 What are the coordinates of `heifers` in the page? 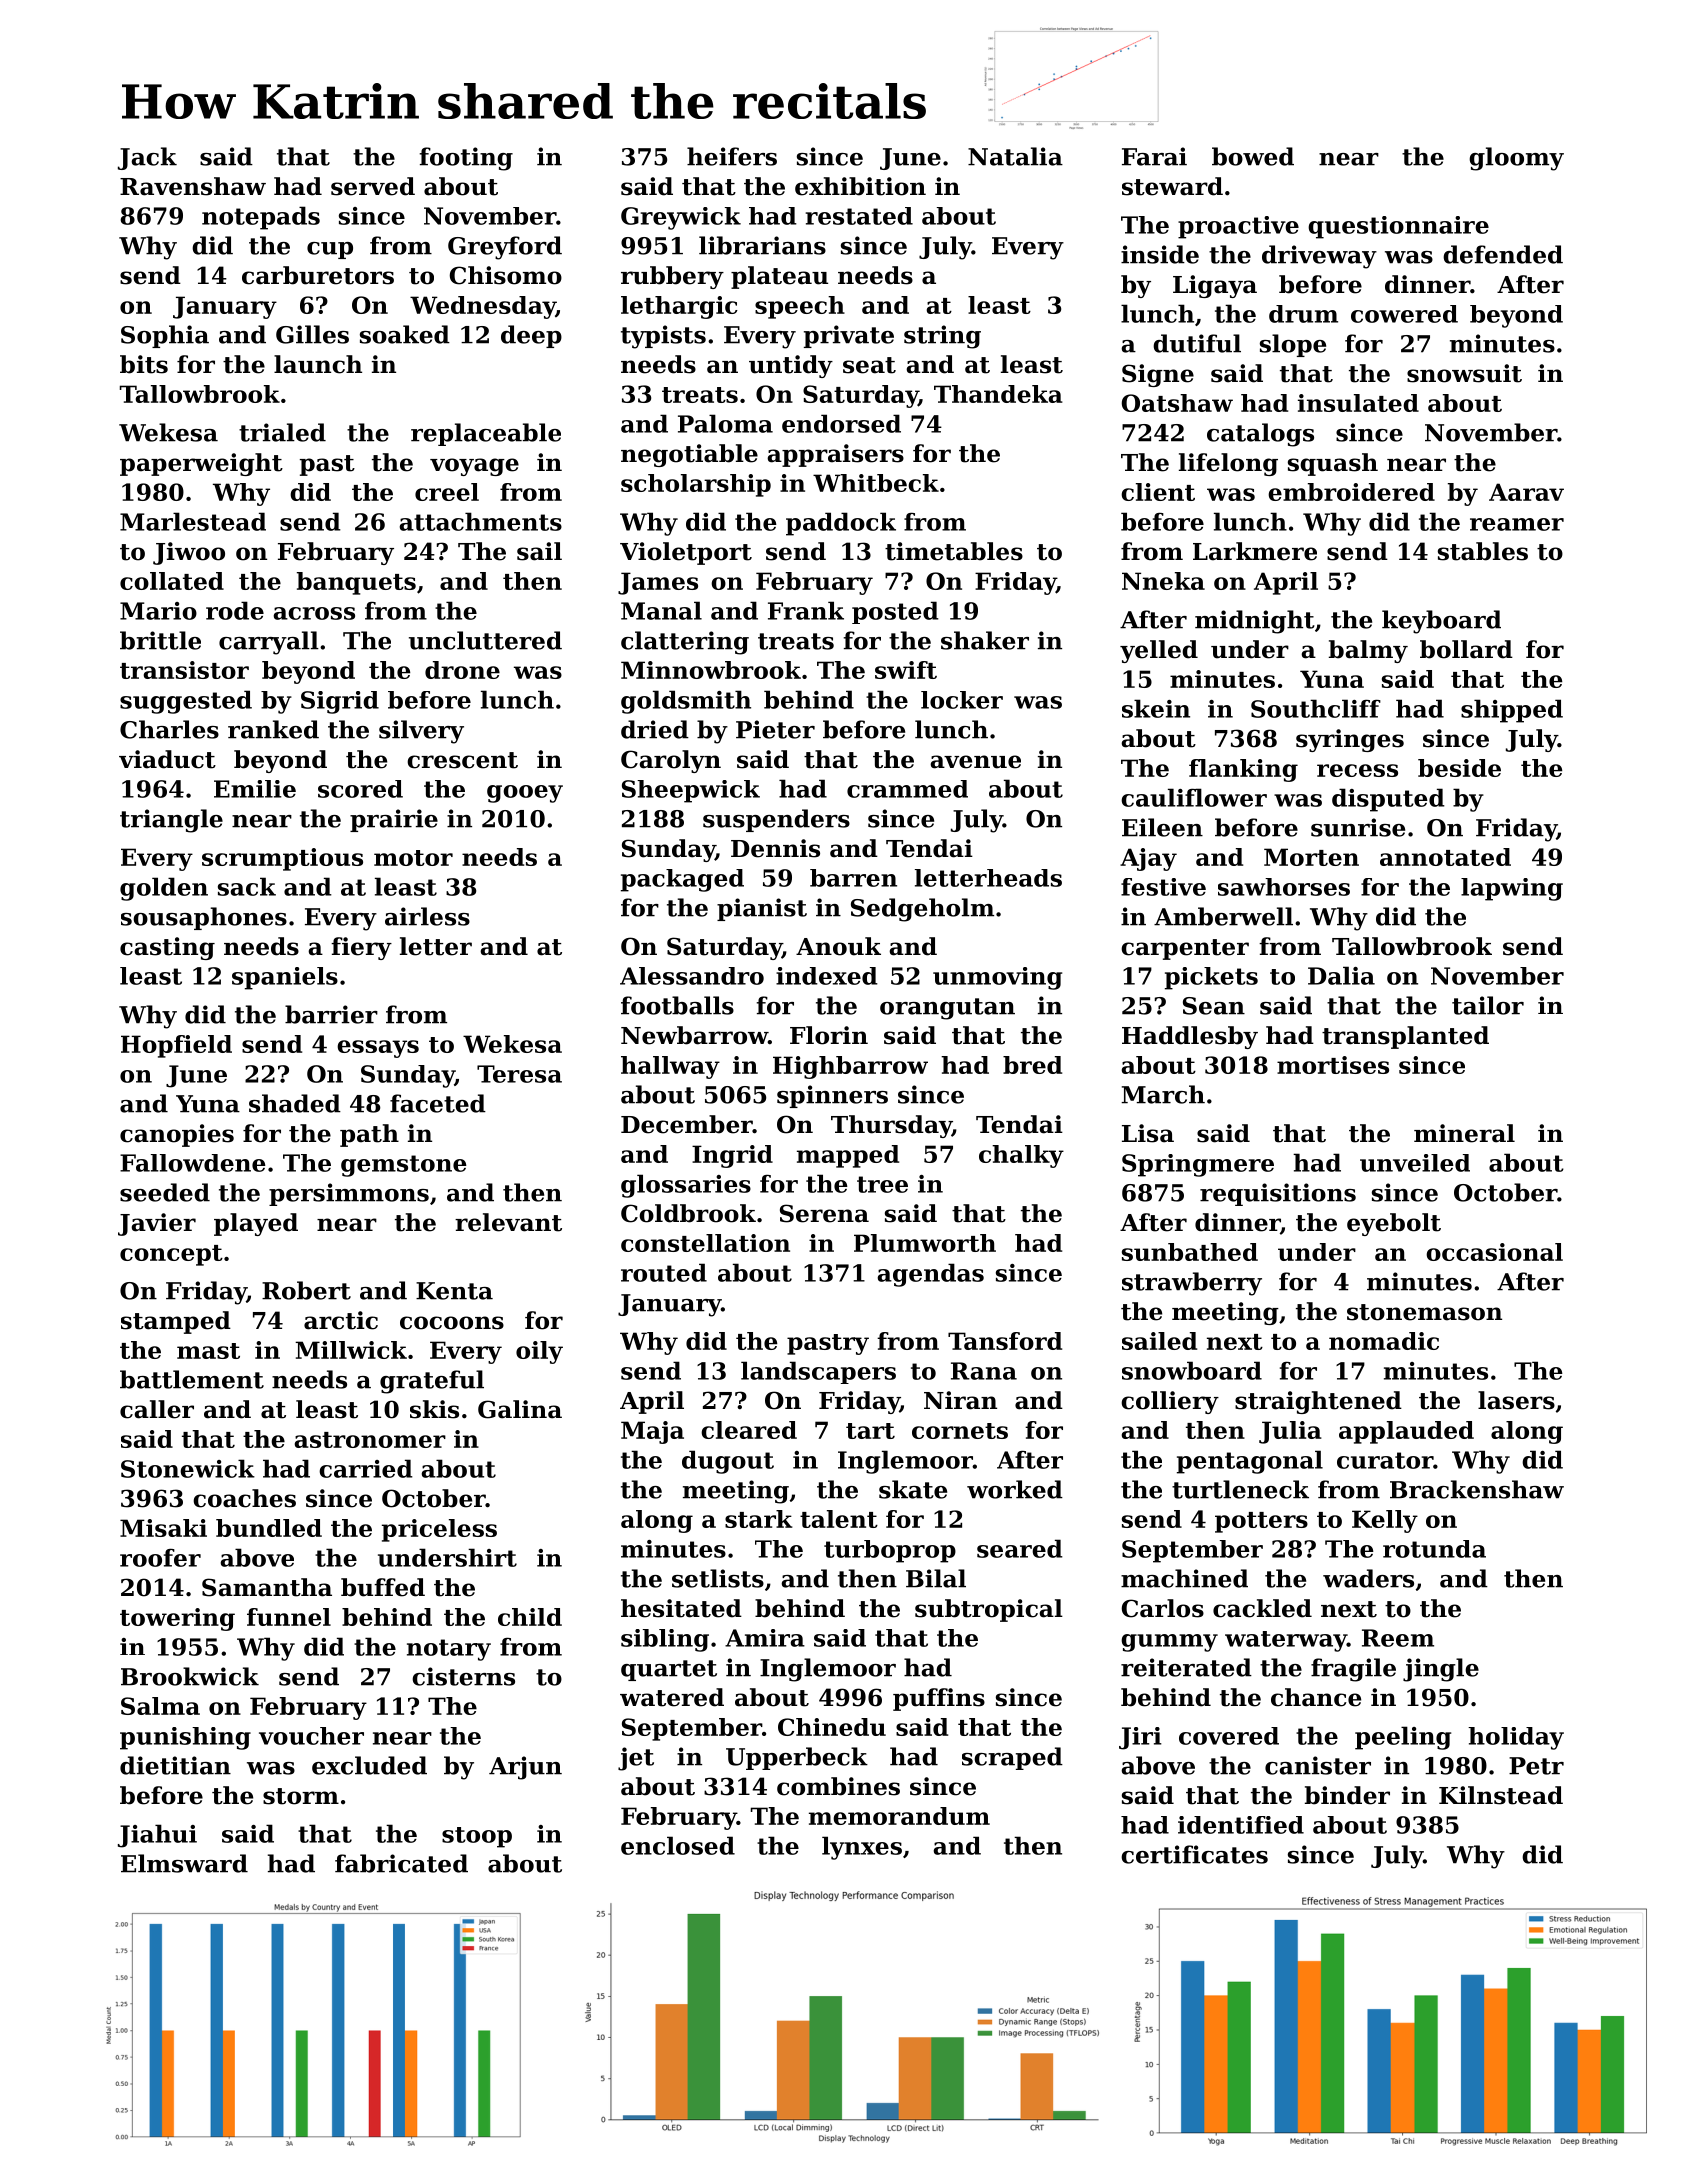 It's located at (732, 156).
